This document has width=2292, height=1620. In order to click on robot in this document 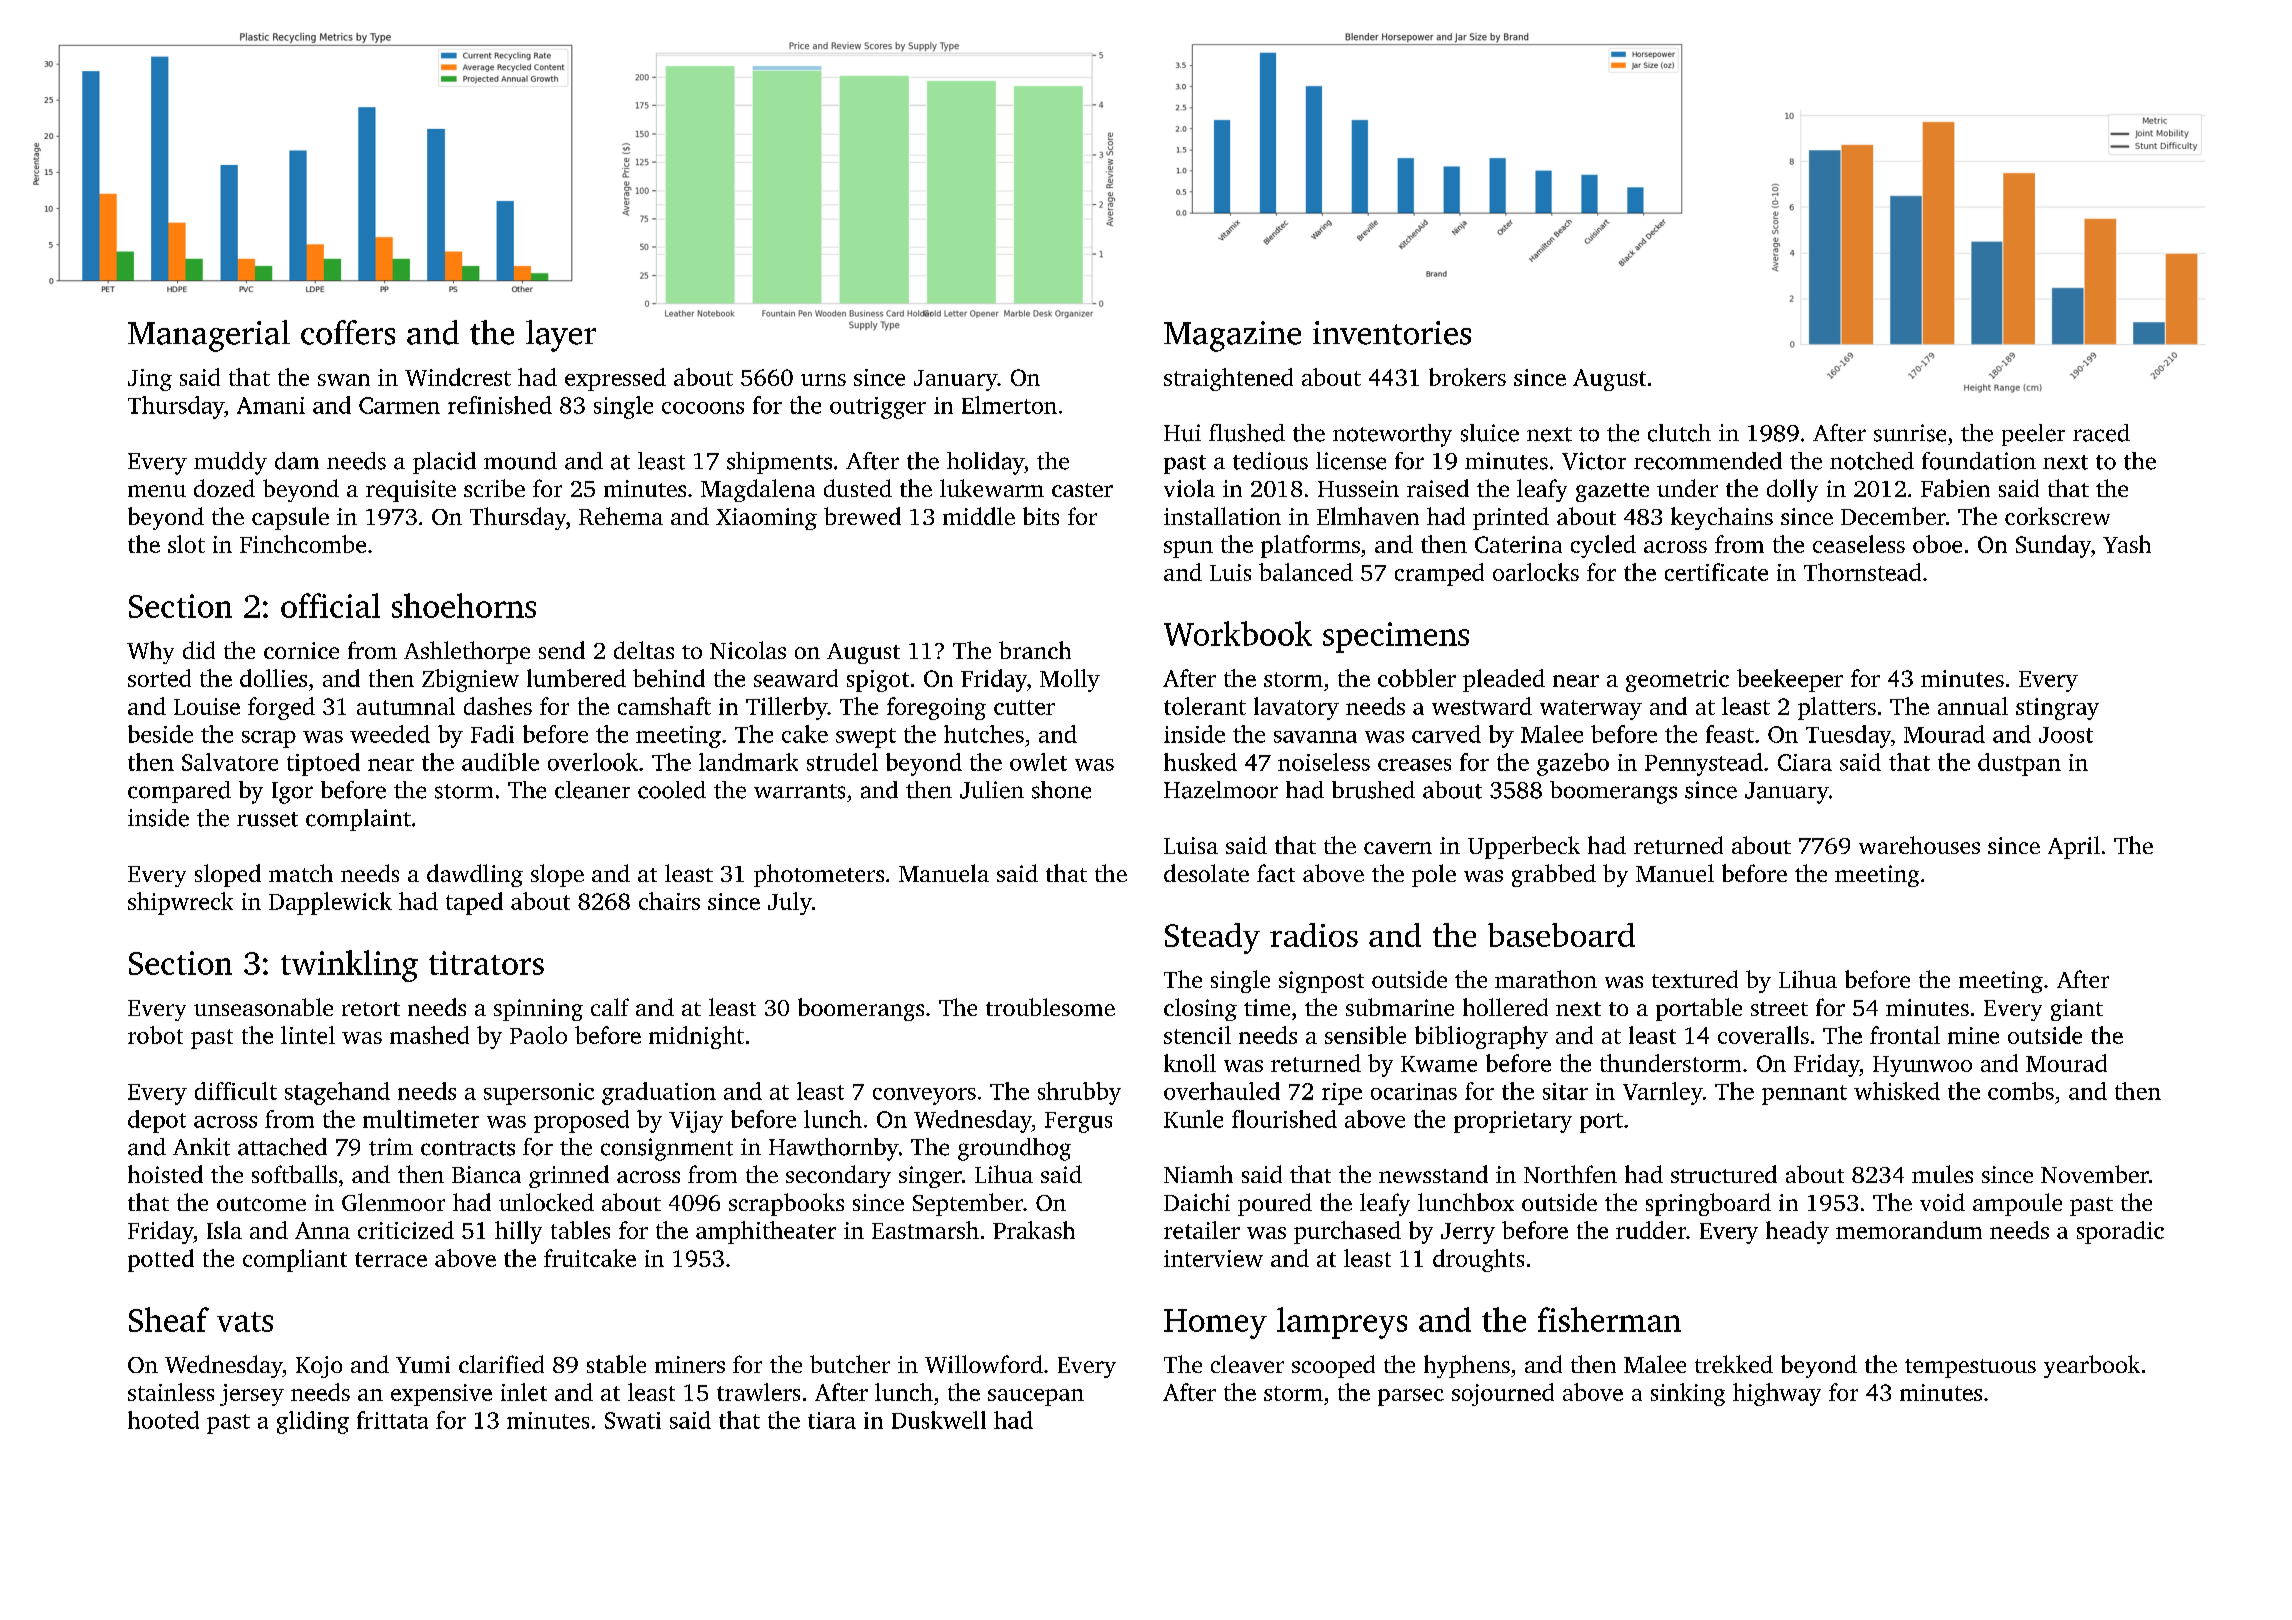, I will do `click(155, 1035)`.
